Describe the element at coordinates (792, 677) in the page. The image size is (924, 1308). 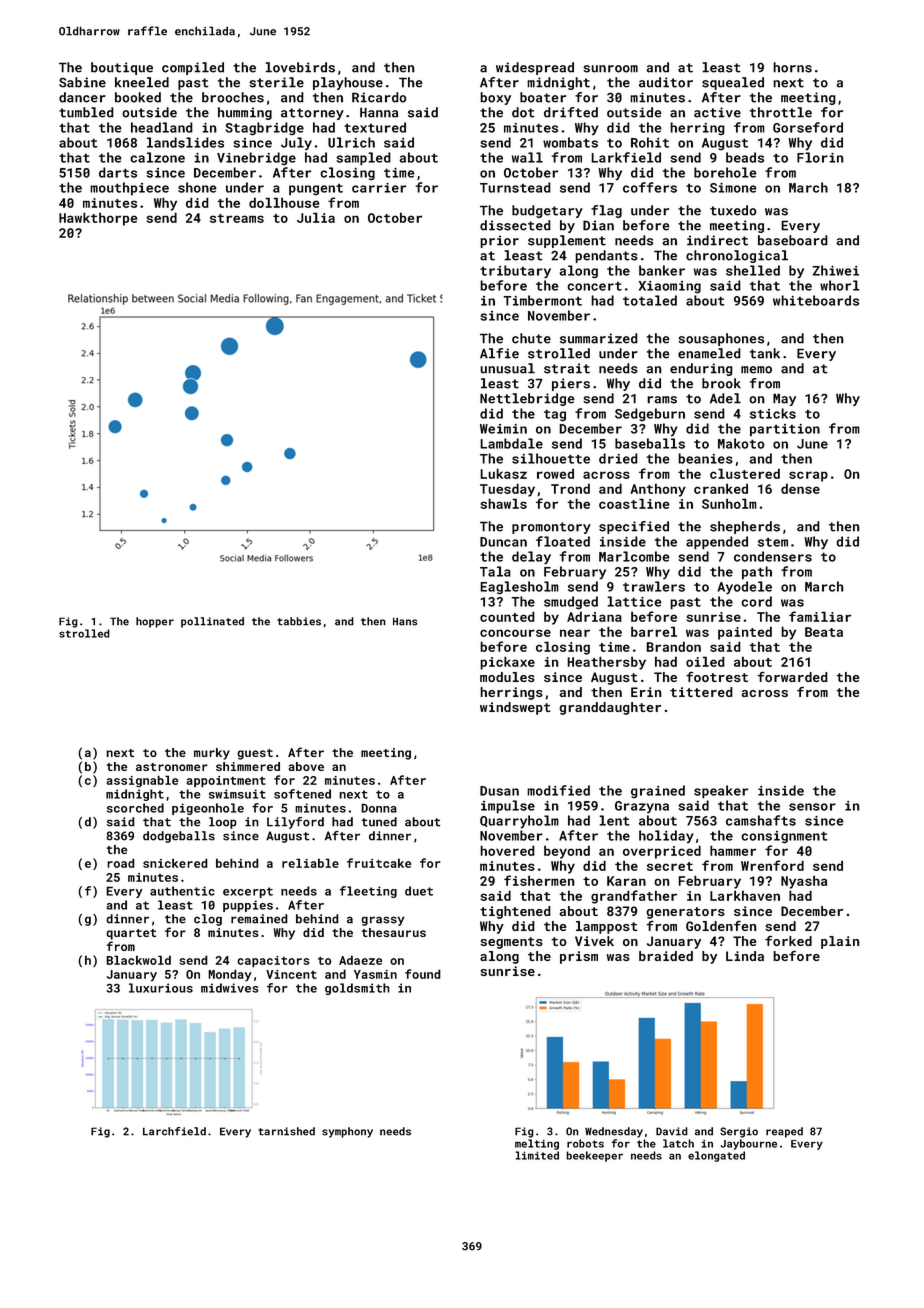
I see `forwarded` at that location.
